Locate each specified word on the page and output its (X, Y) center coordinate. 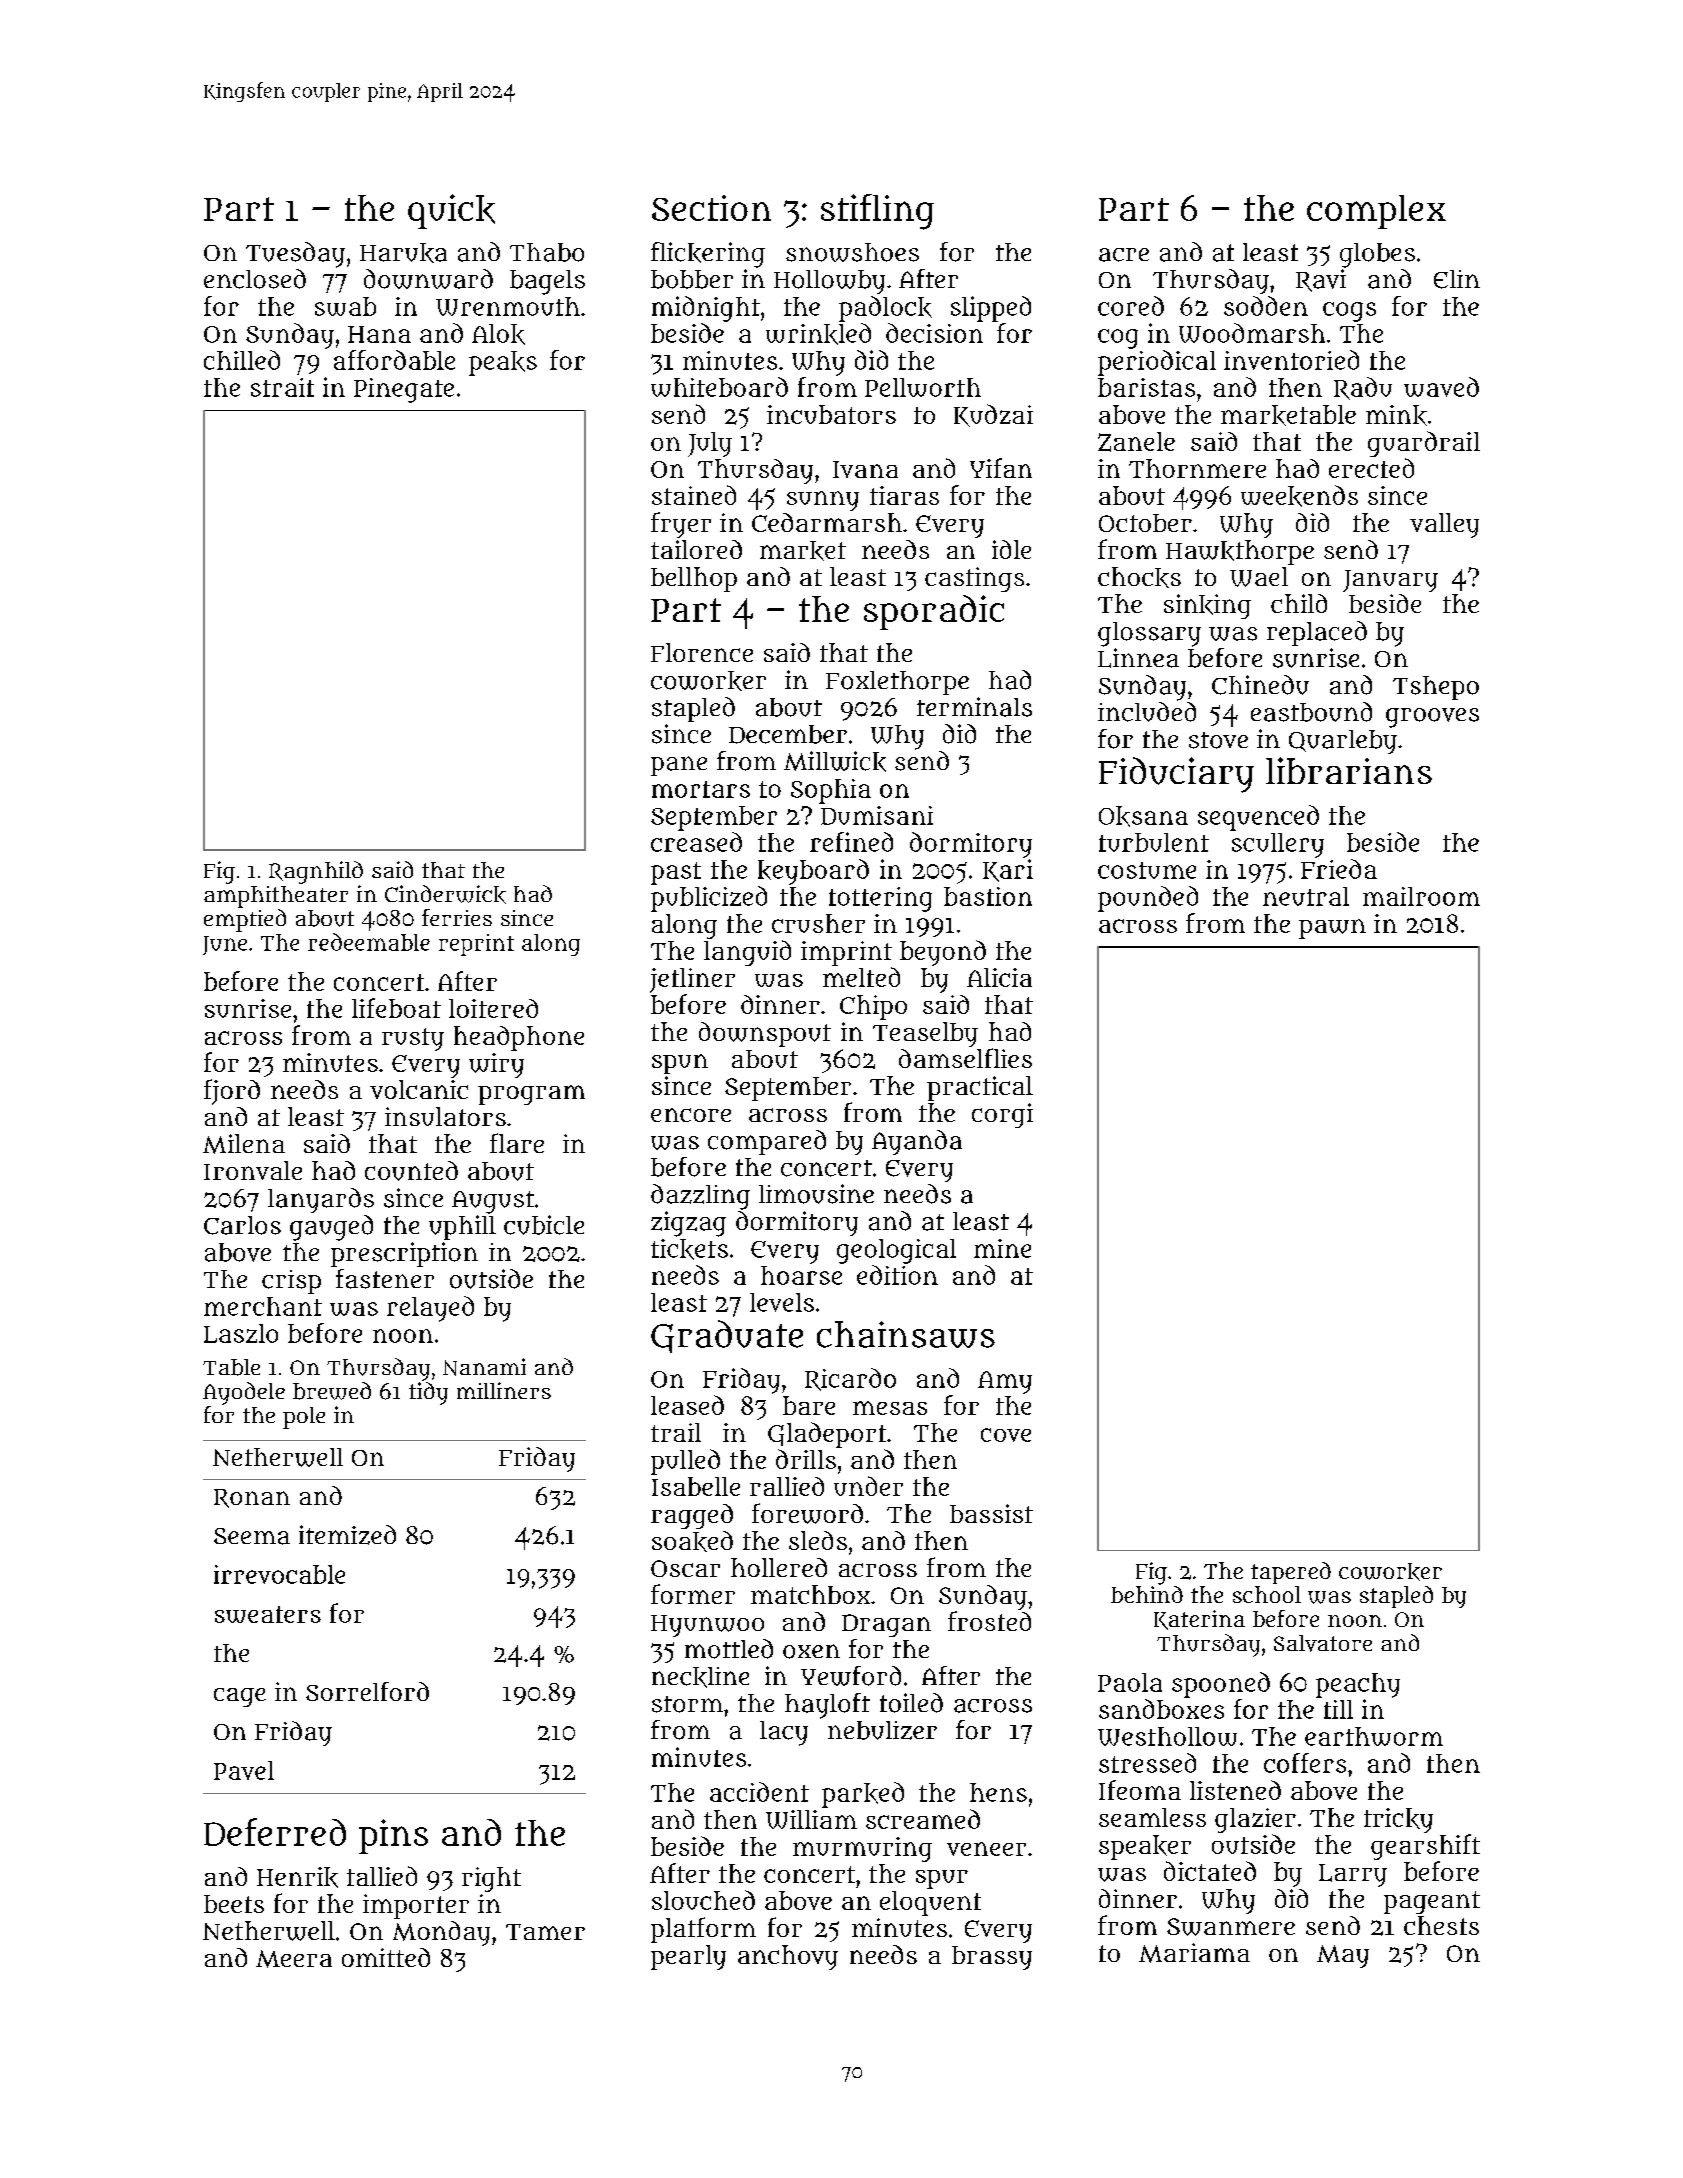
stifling (877, 212)
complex (1376, 212)
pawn (1332, 929)
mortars (701, 789)
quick (451, 211)
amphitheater (276, 897)
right (491, 1879)
